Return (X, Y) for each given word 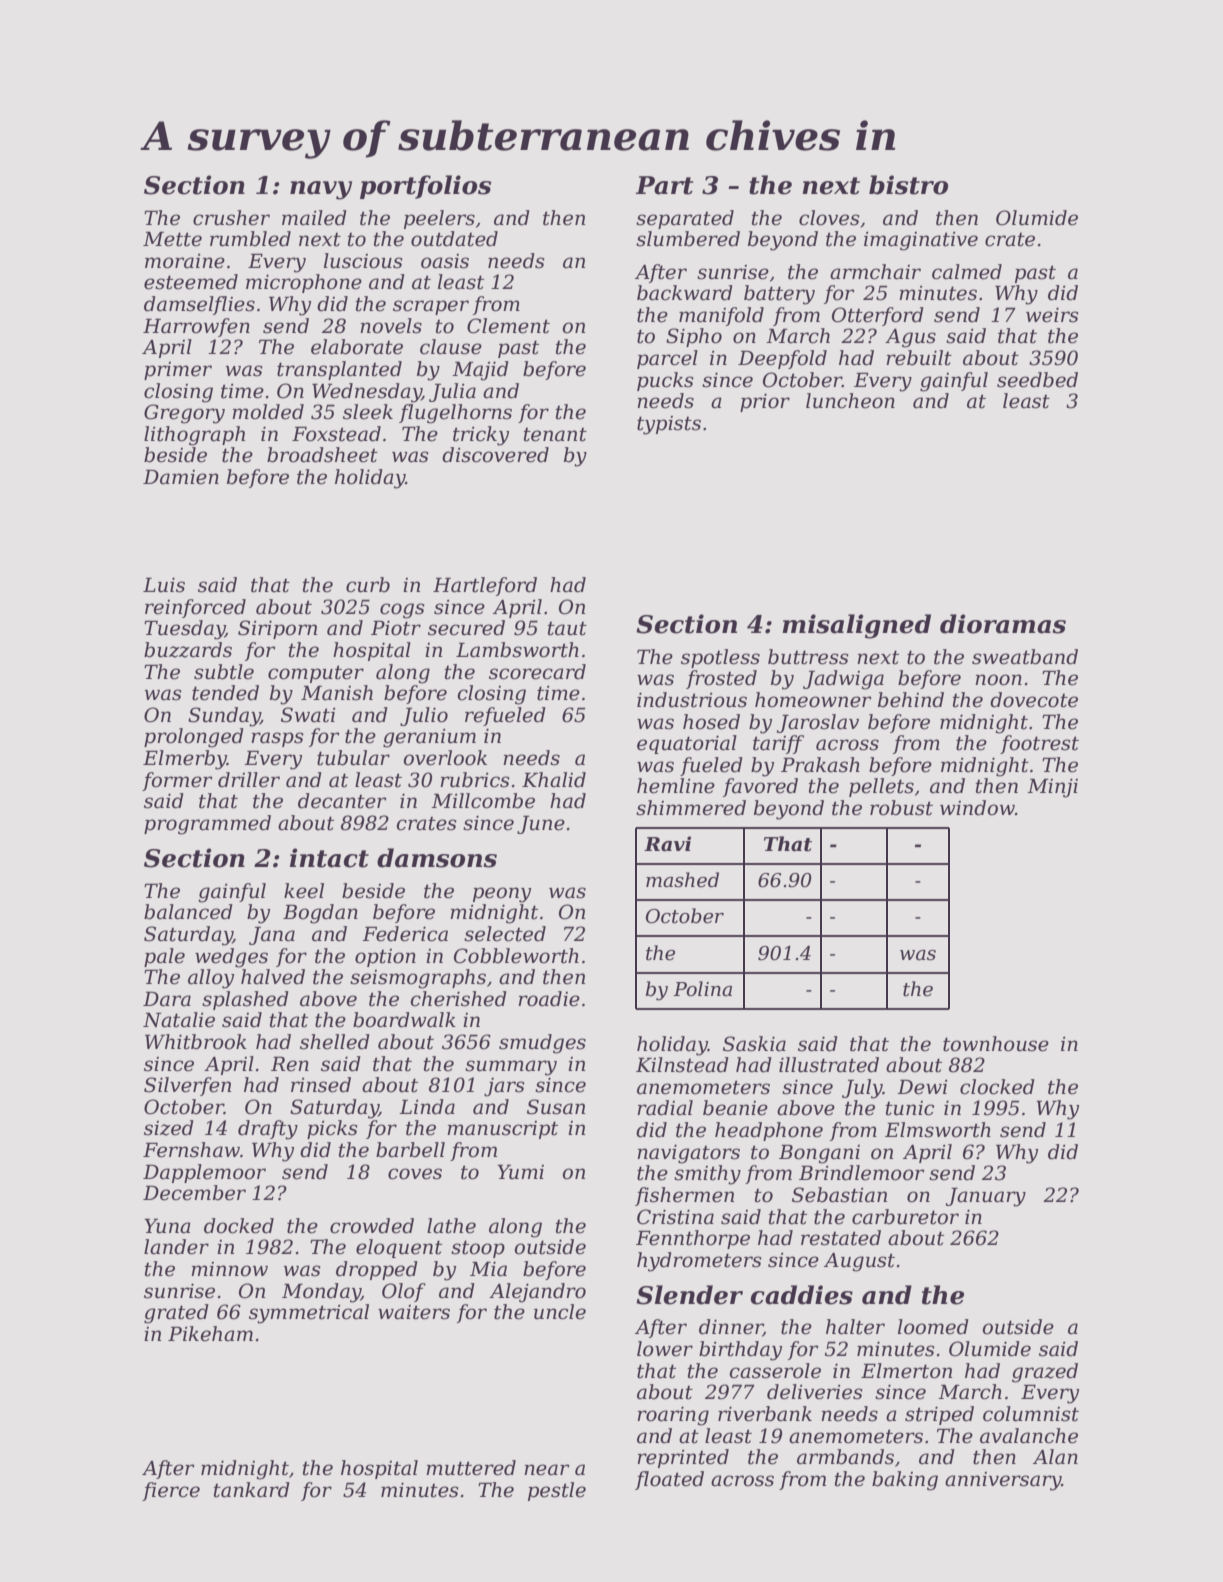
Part (664, 185)
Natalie (179, 1020)
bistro (908, 185)
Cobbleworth (516, 956)
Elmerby (185, 760)
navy (321, 190)
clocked (997, 1087)
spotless (720, 658)
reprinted (683, 1458)
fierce (171, 1491)
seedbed (1037, 380)
